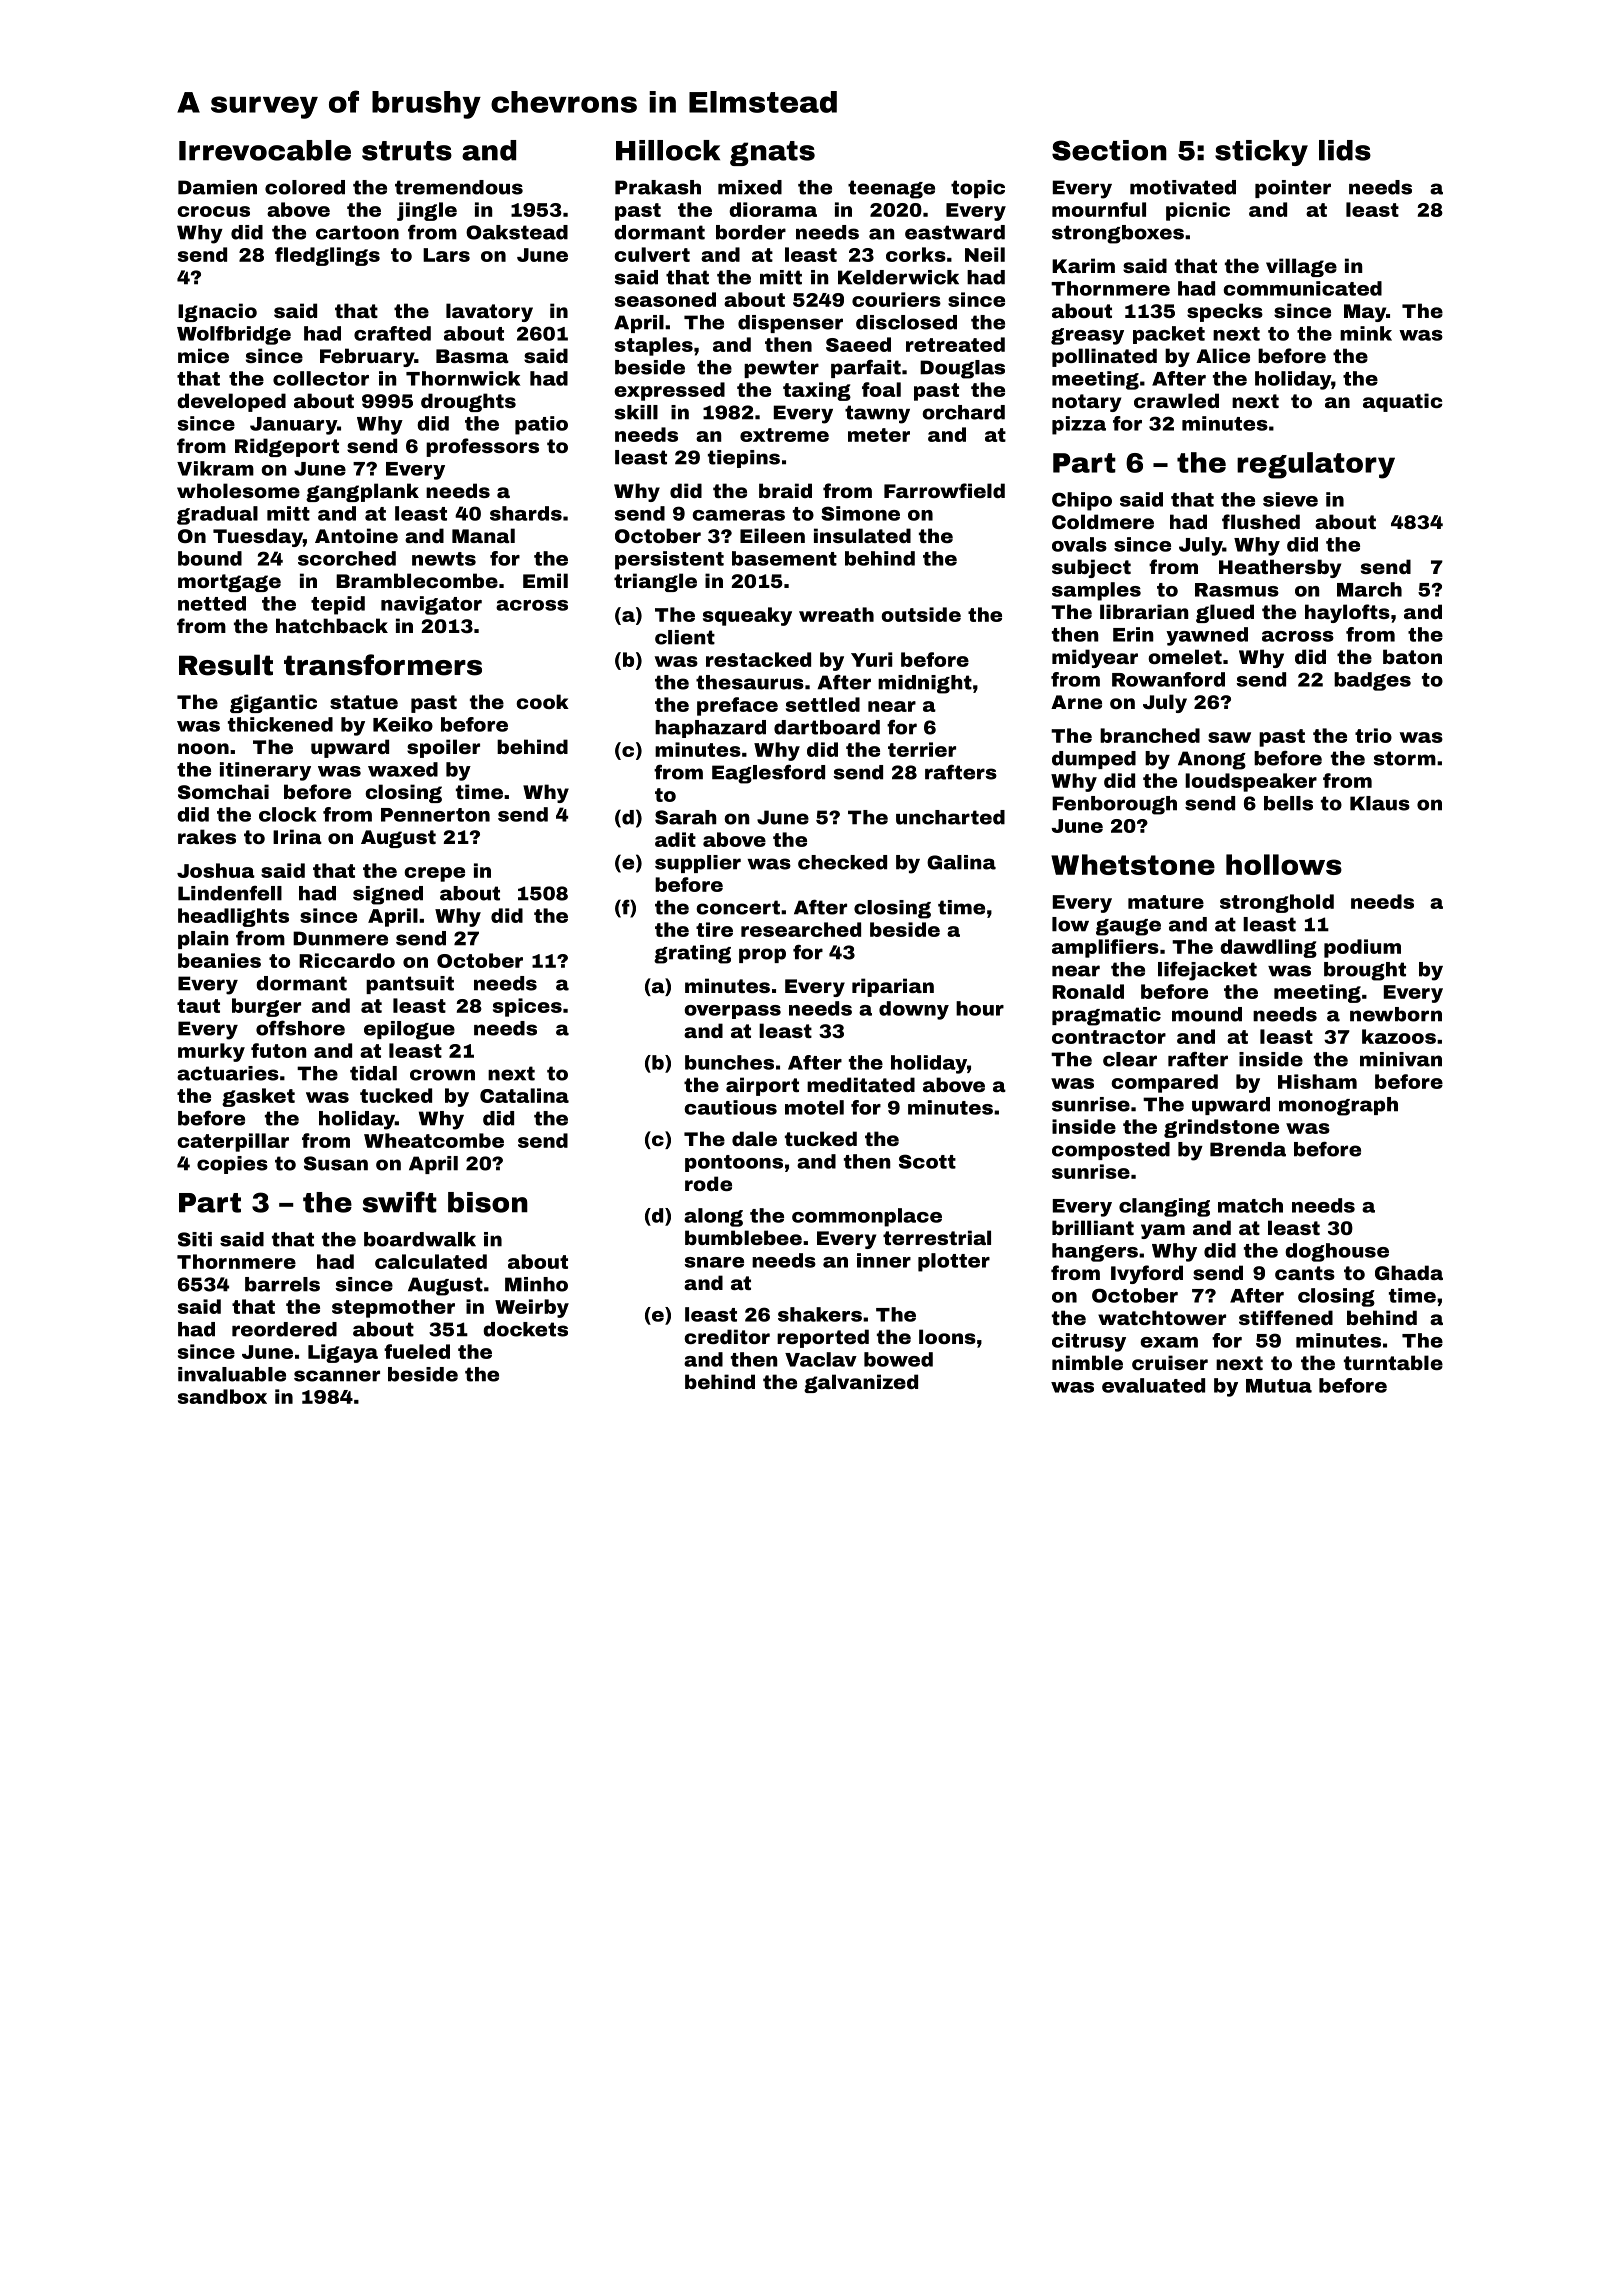  I want to click on bowed, so click(898, 1359).
